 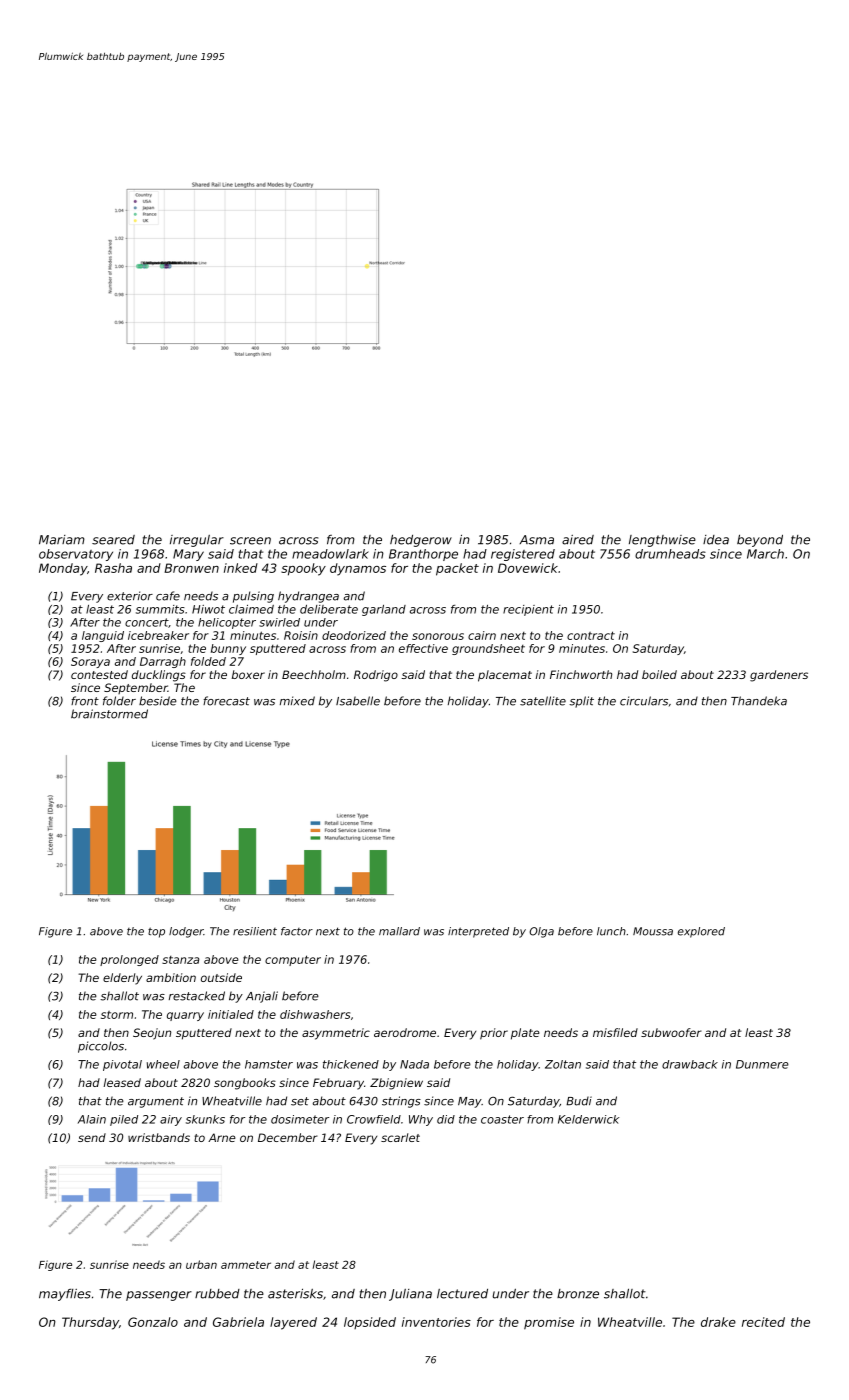 What do you see at coordinates (129, 960) in the screenshot?
I see `prolonged` at bounding box center [129, 960].
